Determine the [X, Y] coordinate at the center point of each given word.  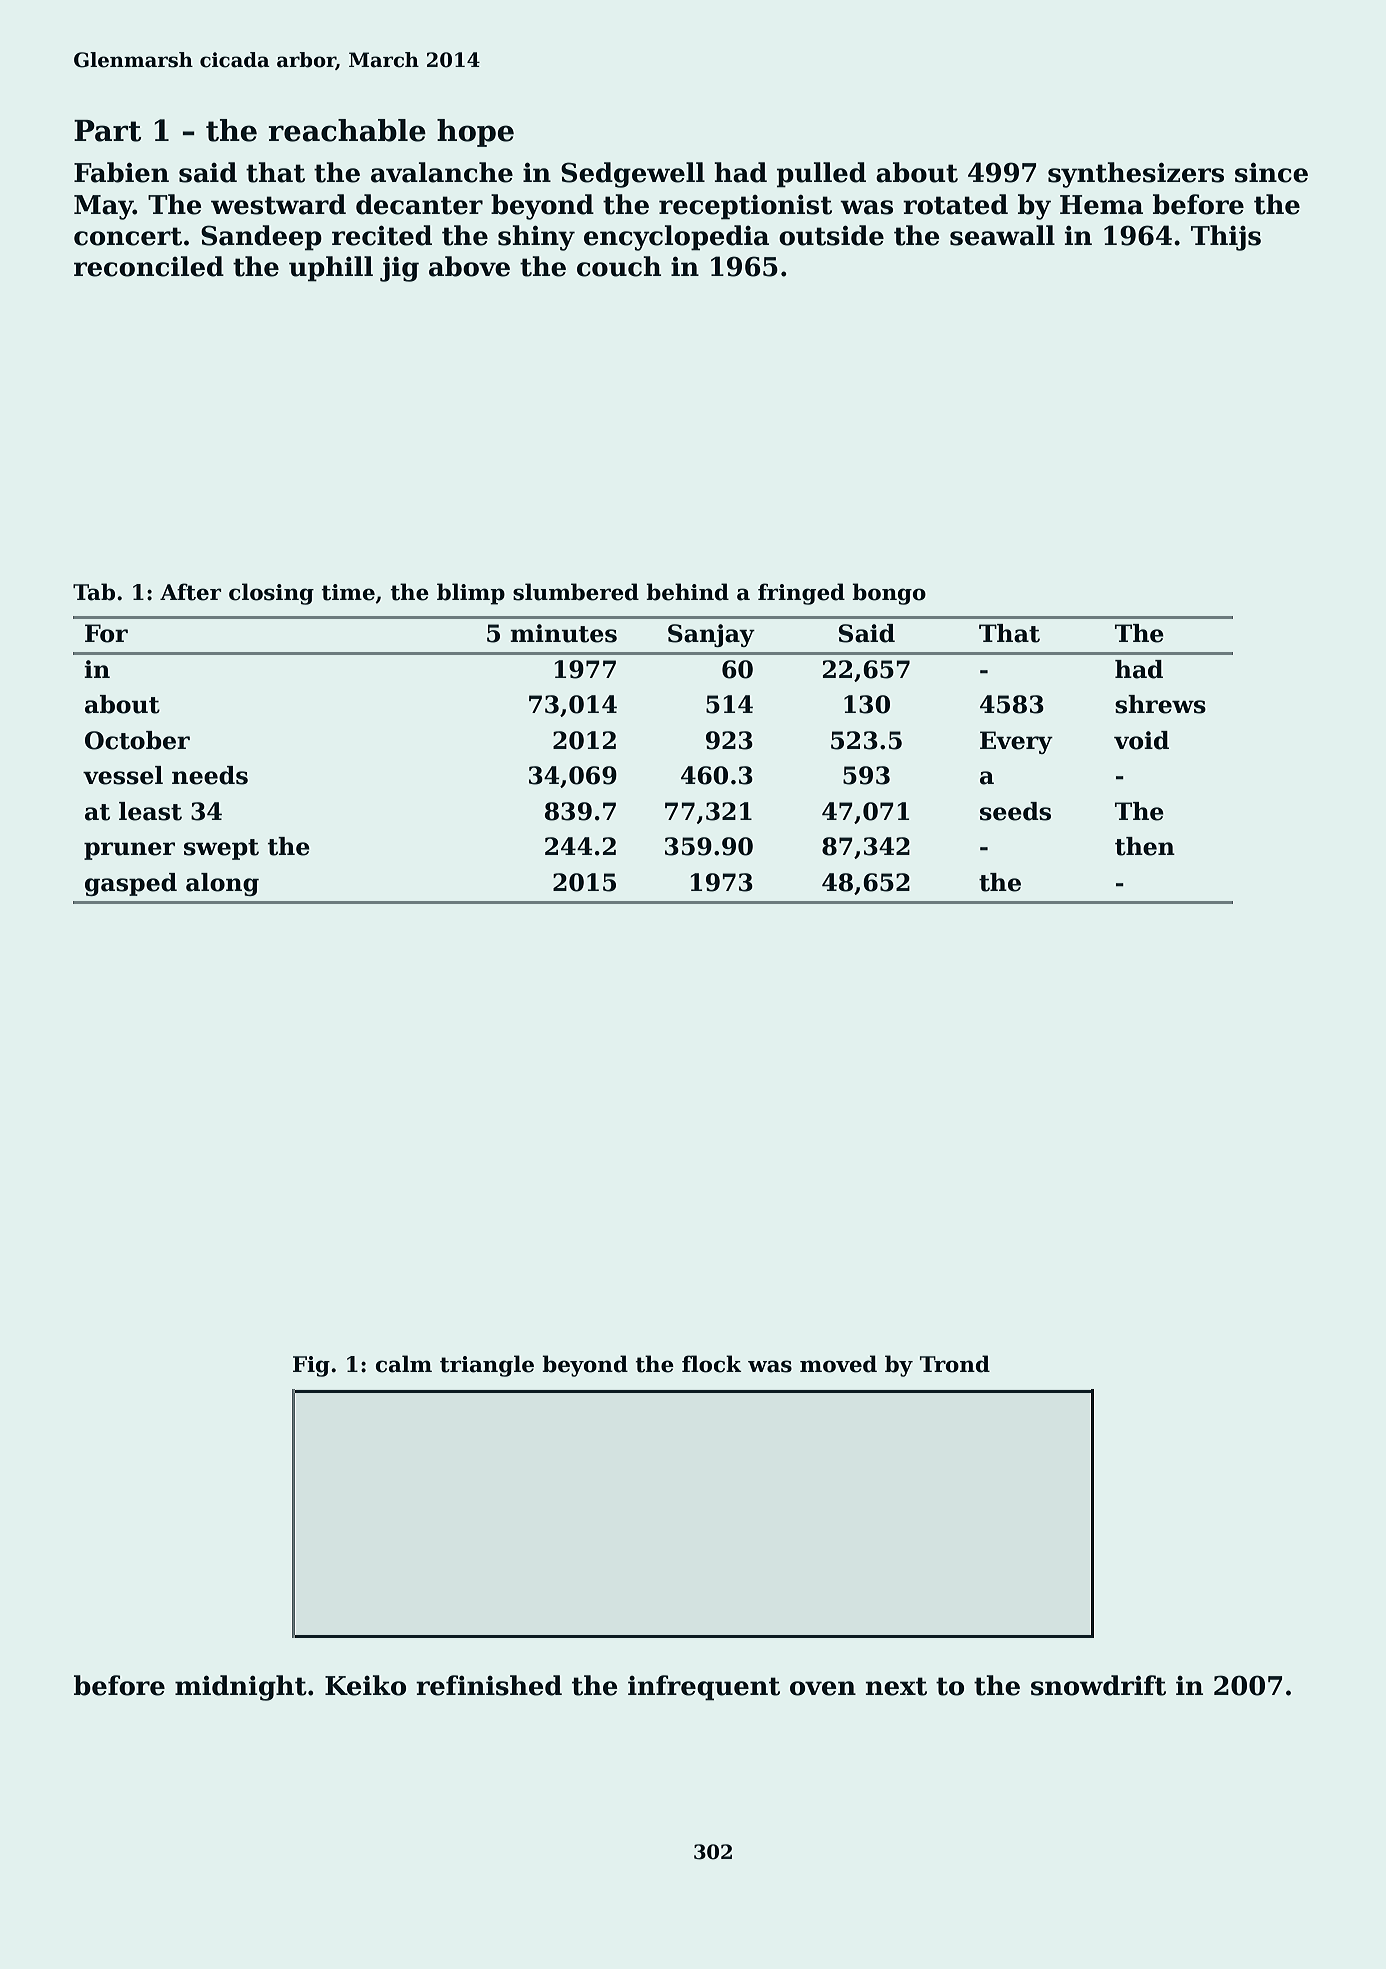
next [896, 1686]
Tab [94, 592]
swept [221, 849]
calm [404, 1364]
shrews [1160, 704]
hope [475, 133]
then [1145, 846]
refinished [489, 1685]
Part [107, 131]
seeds [1015, 811]
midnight [241, 1688]
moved [838, 1364]
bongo [889, 594]
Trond [955, 1364]
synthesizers [1136, 175]
